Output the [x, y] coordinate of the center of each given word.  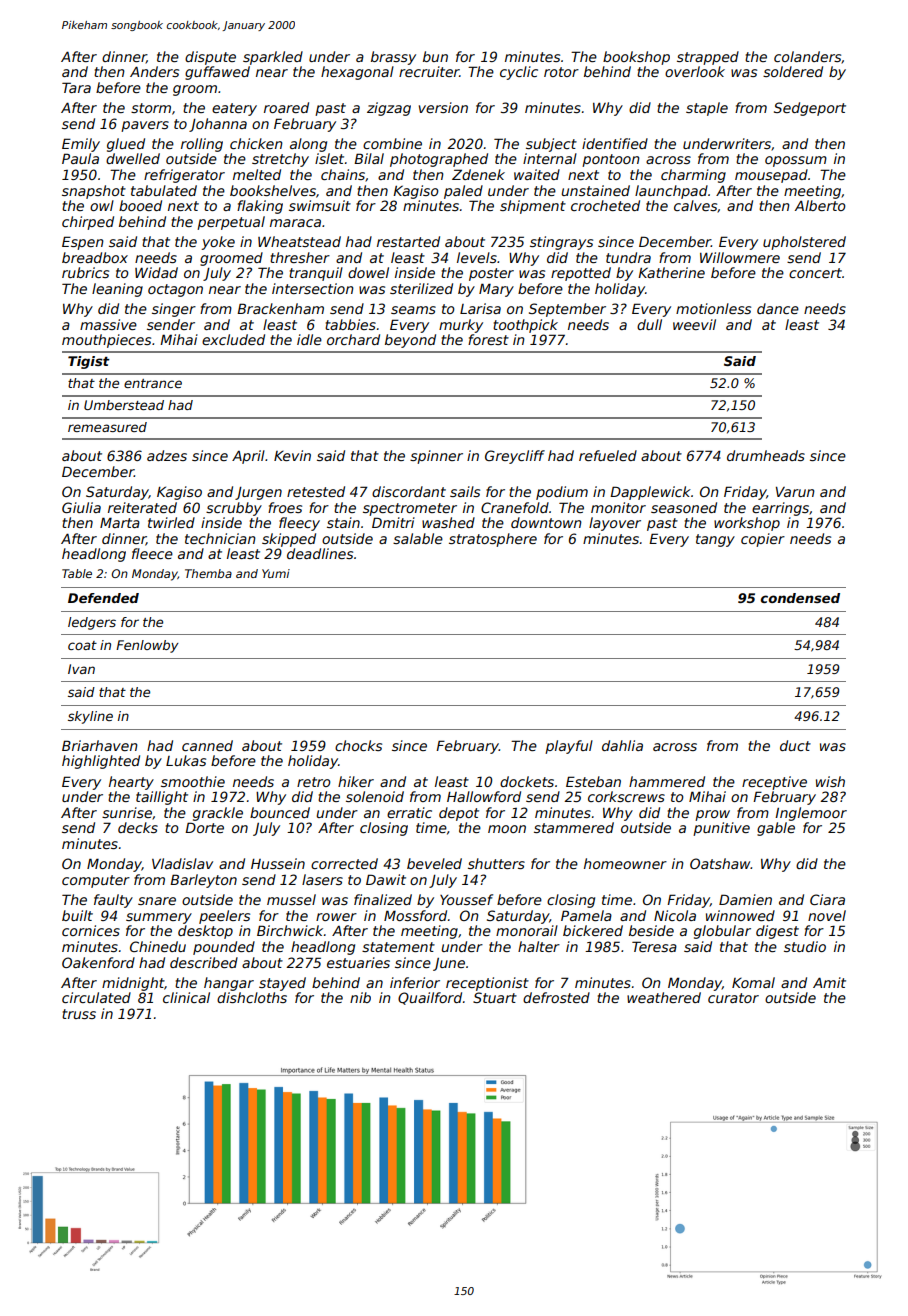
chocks [358, 745]
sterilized [421, 288]
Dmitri [393, 522]
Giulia [81, 507]
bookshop [636, 58]
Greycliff [515, 457]
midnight [133, 984]
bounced [280, 812]
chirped [88, 223]
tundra [628, 257]
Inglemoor [811, 814]
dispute [210, 58]
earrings [780, 509]
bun [435, 56]
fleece [152, 553]
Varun [795, 492]
